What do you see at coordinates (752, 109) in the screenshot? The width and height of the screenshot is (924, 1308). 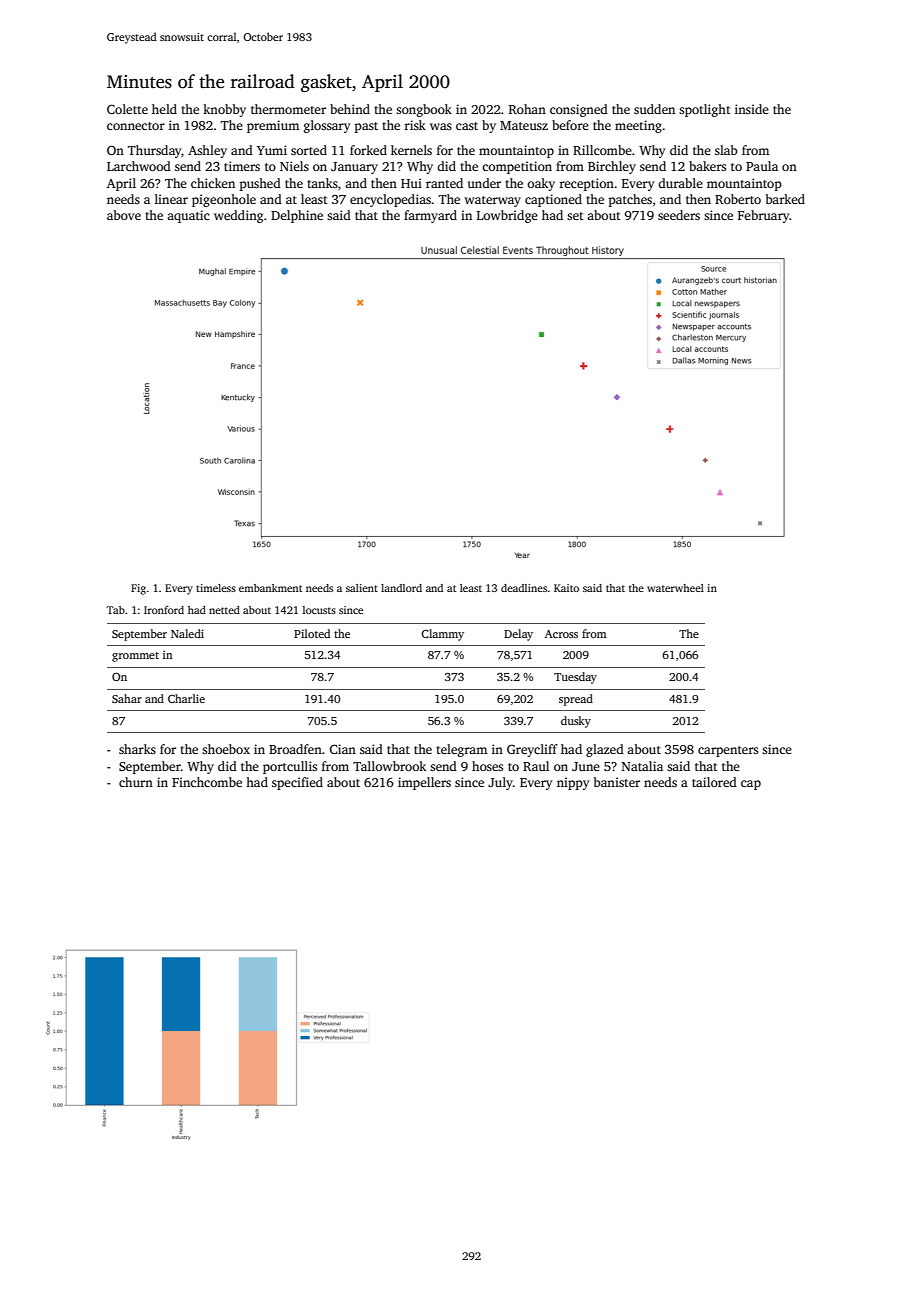 I see `inside` at bounding box center [752, 109].
